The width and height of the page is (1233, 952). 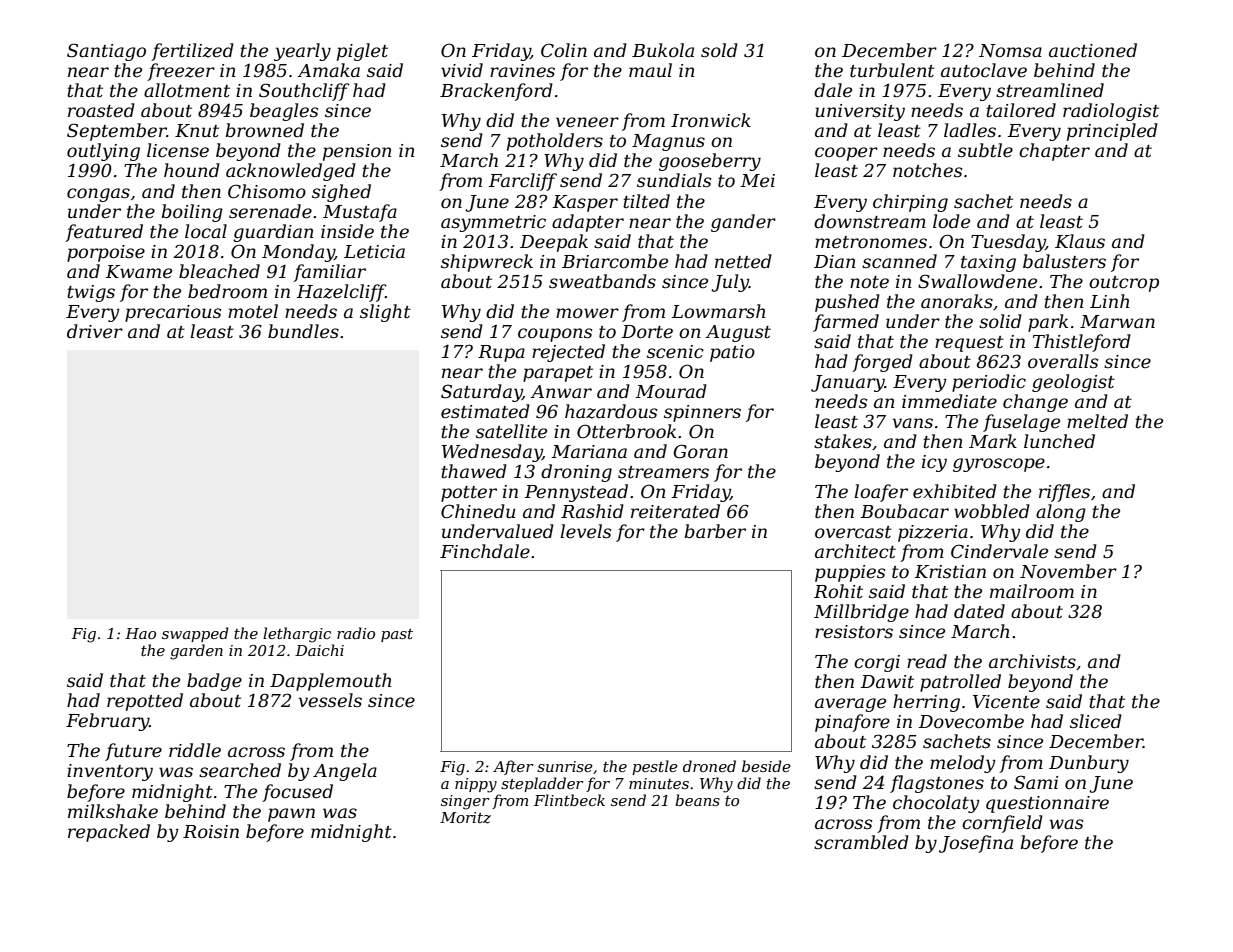 I want to click on reiterated, so click(x=675, y=511).
